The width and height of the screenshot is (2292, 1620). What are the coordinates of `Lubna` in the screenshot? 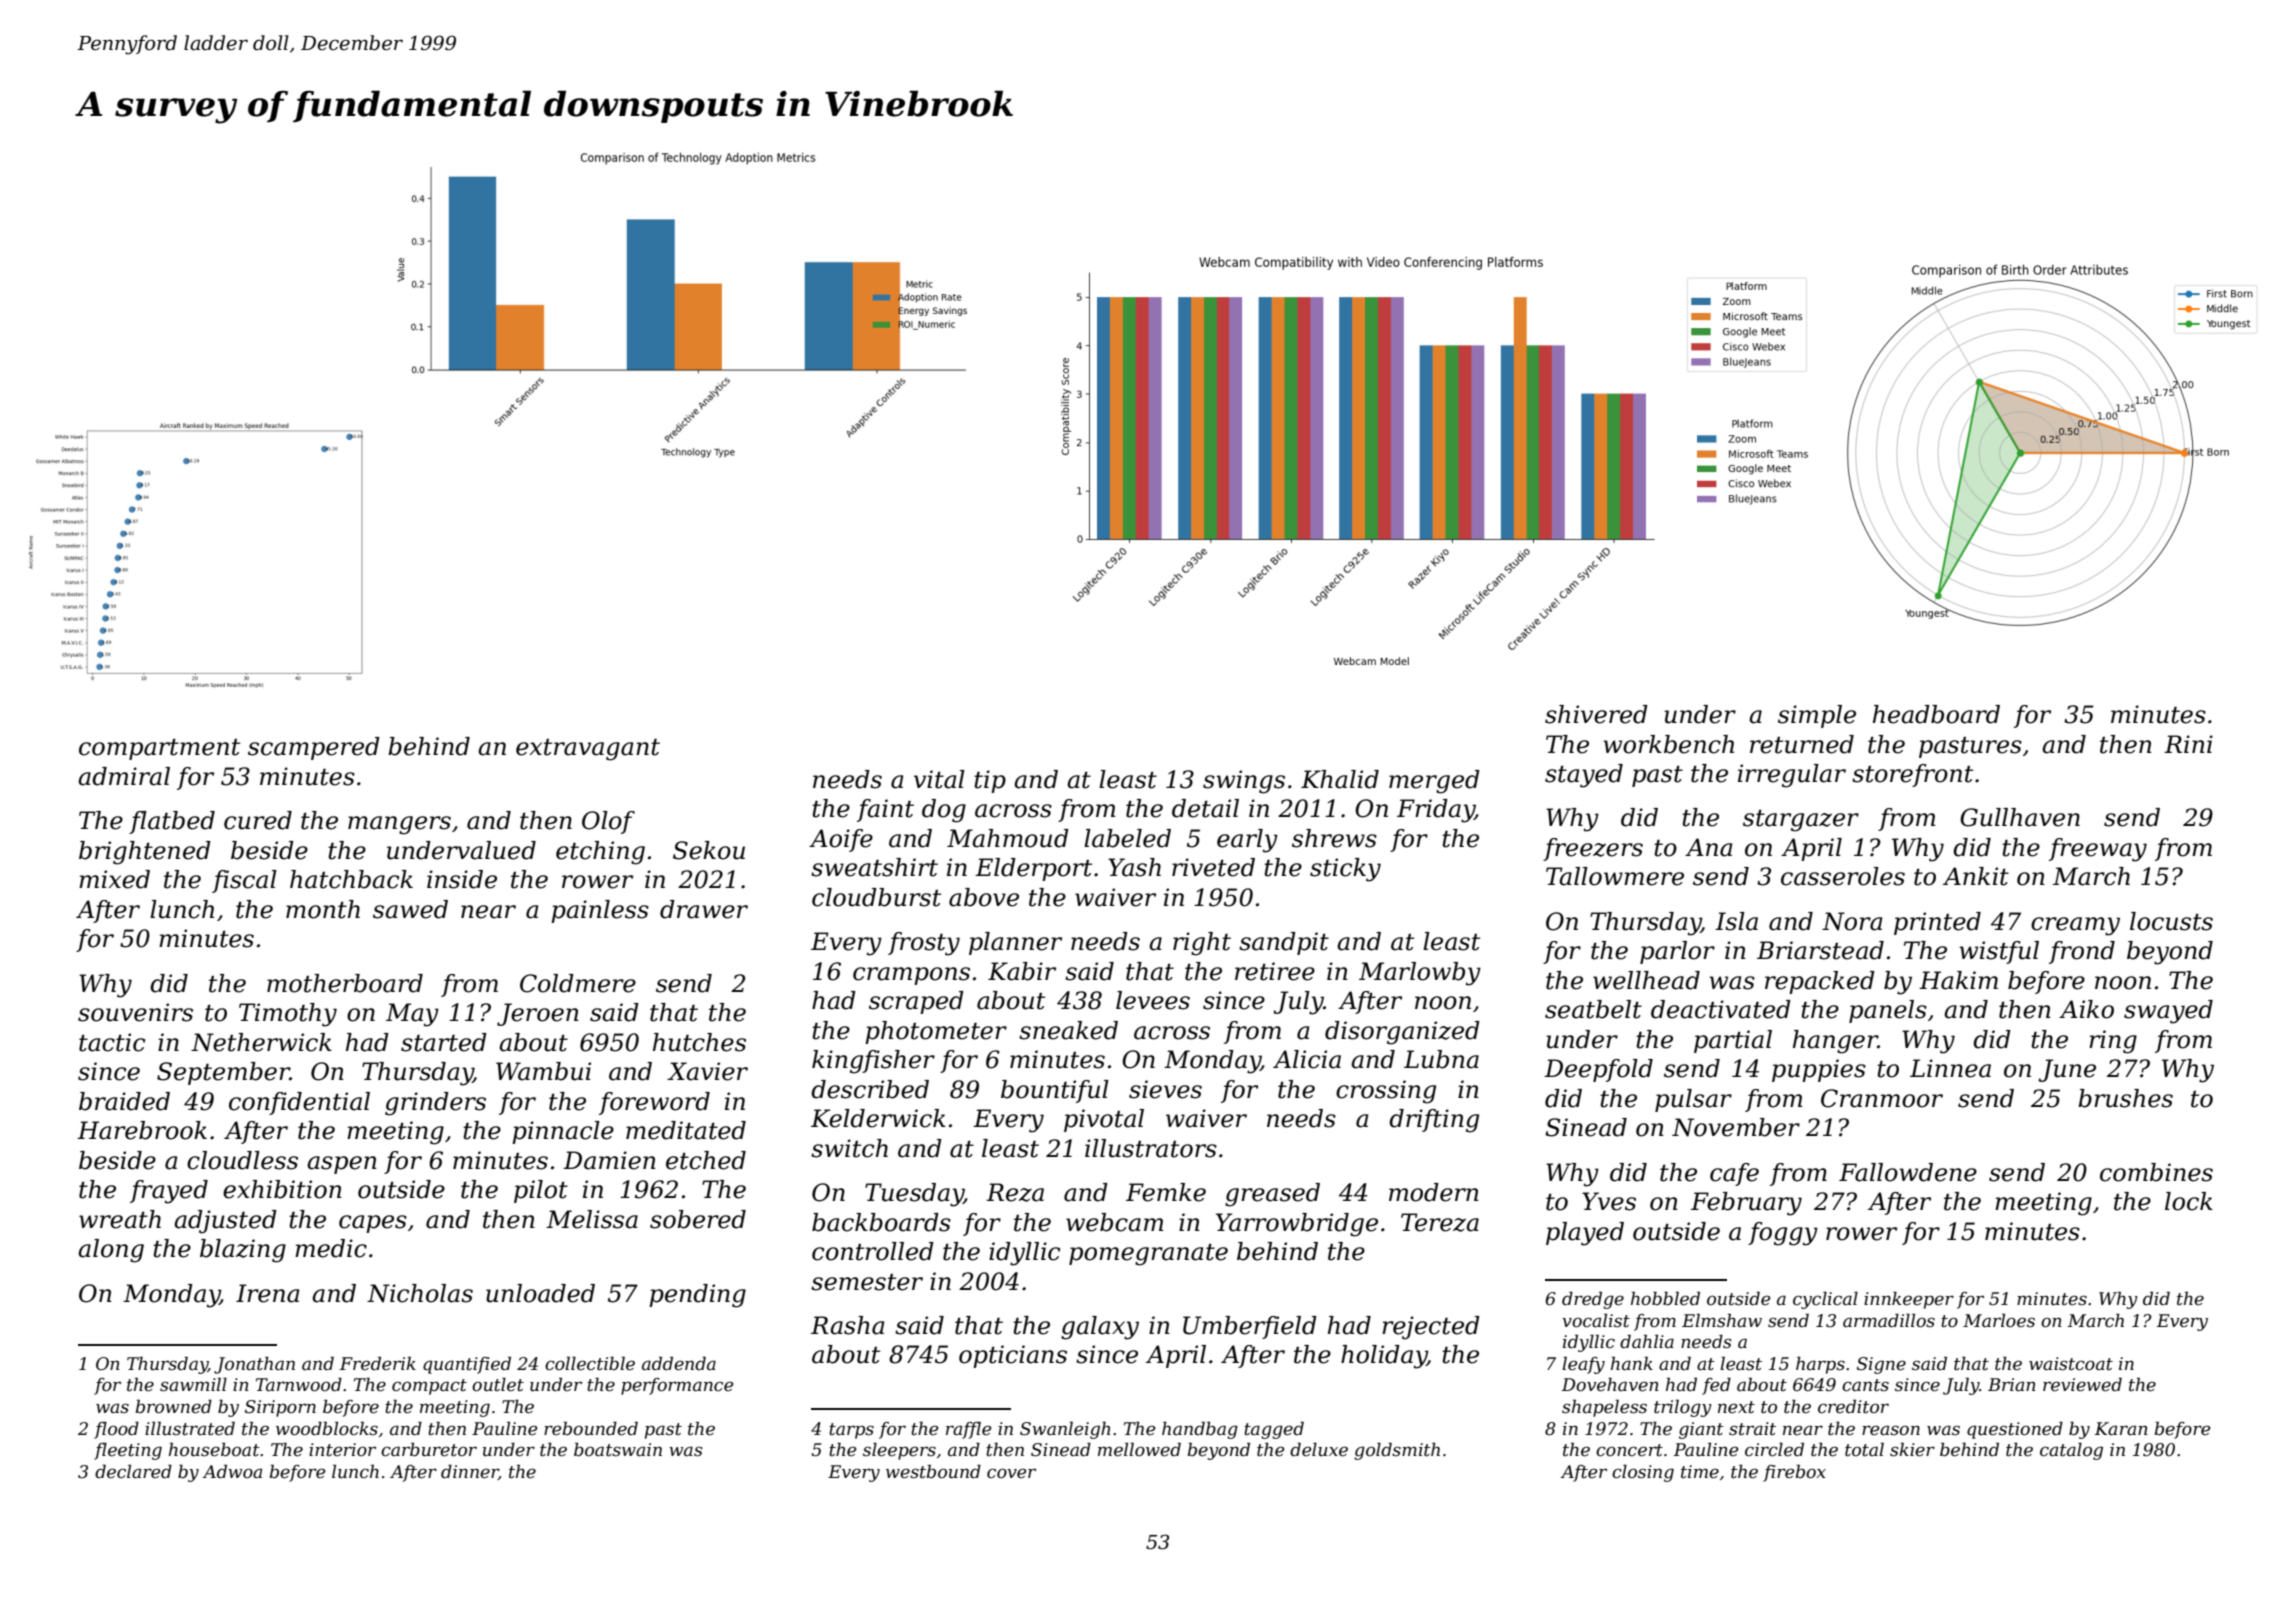 It's located at (1441, 1059).
